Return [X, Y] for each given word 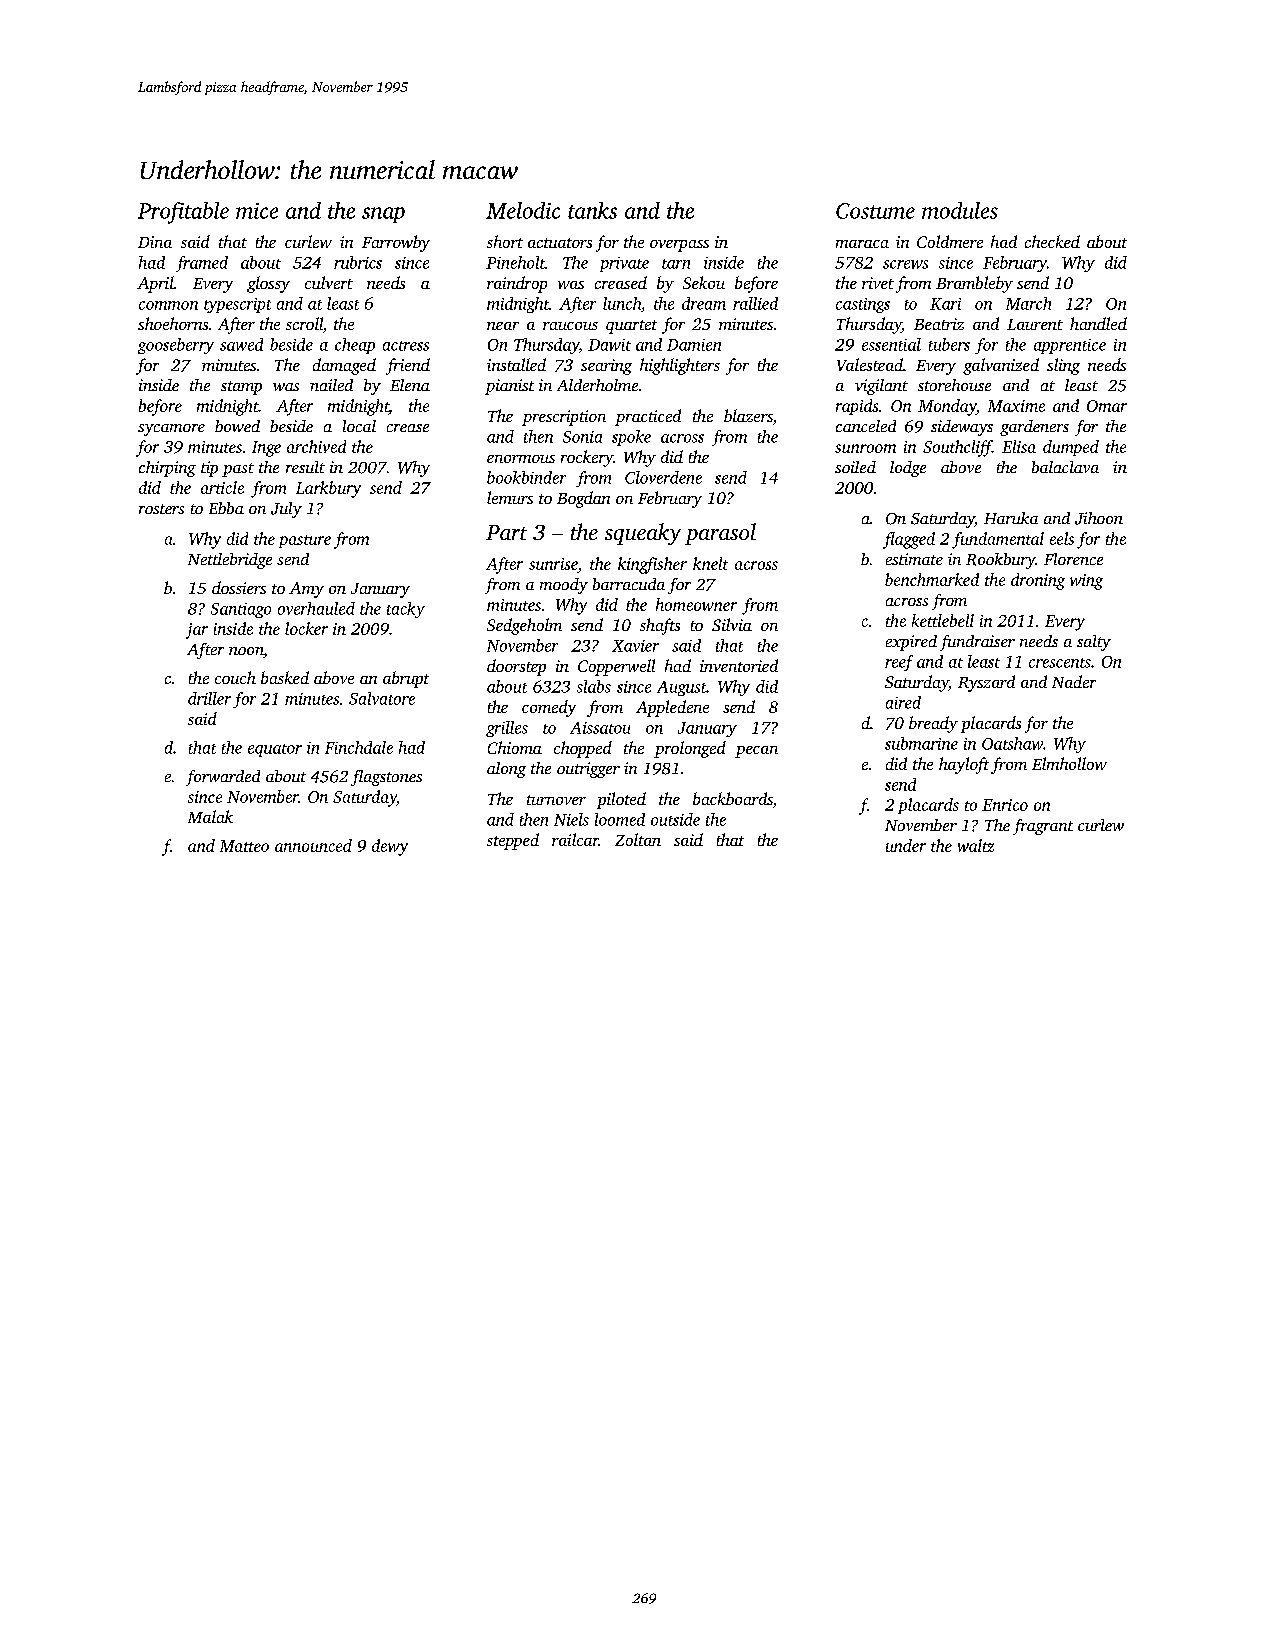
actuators [560, 243]
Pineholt [515, 262]
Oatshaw [1012, 743]
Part [506, 532]
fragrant [1043, 827]
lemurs [510, 497]
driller [209, 698]
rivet [878, 283]
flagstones [386, 778]
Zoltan [638, 839]
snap [383, 215]
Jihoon [1099, 518]
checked [1052, 241]
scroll [304, 323]
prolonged [690, 749]
